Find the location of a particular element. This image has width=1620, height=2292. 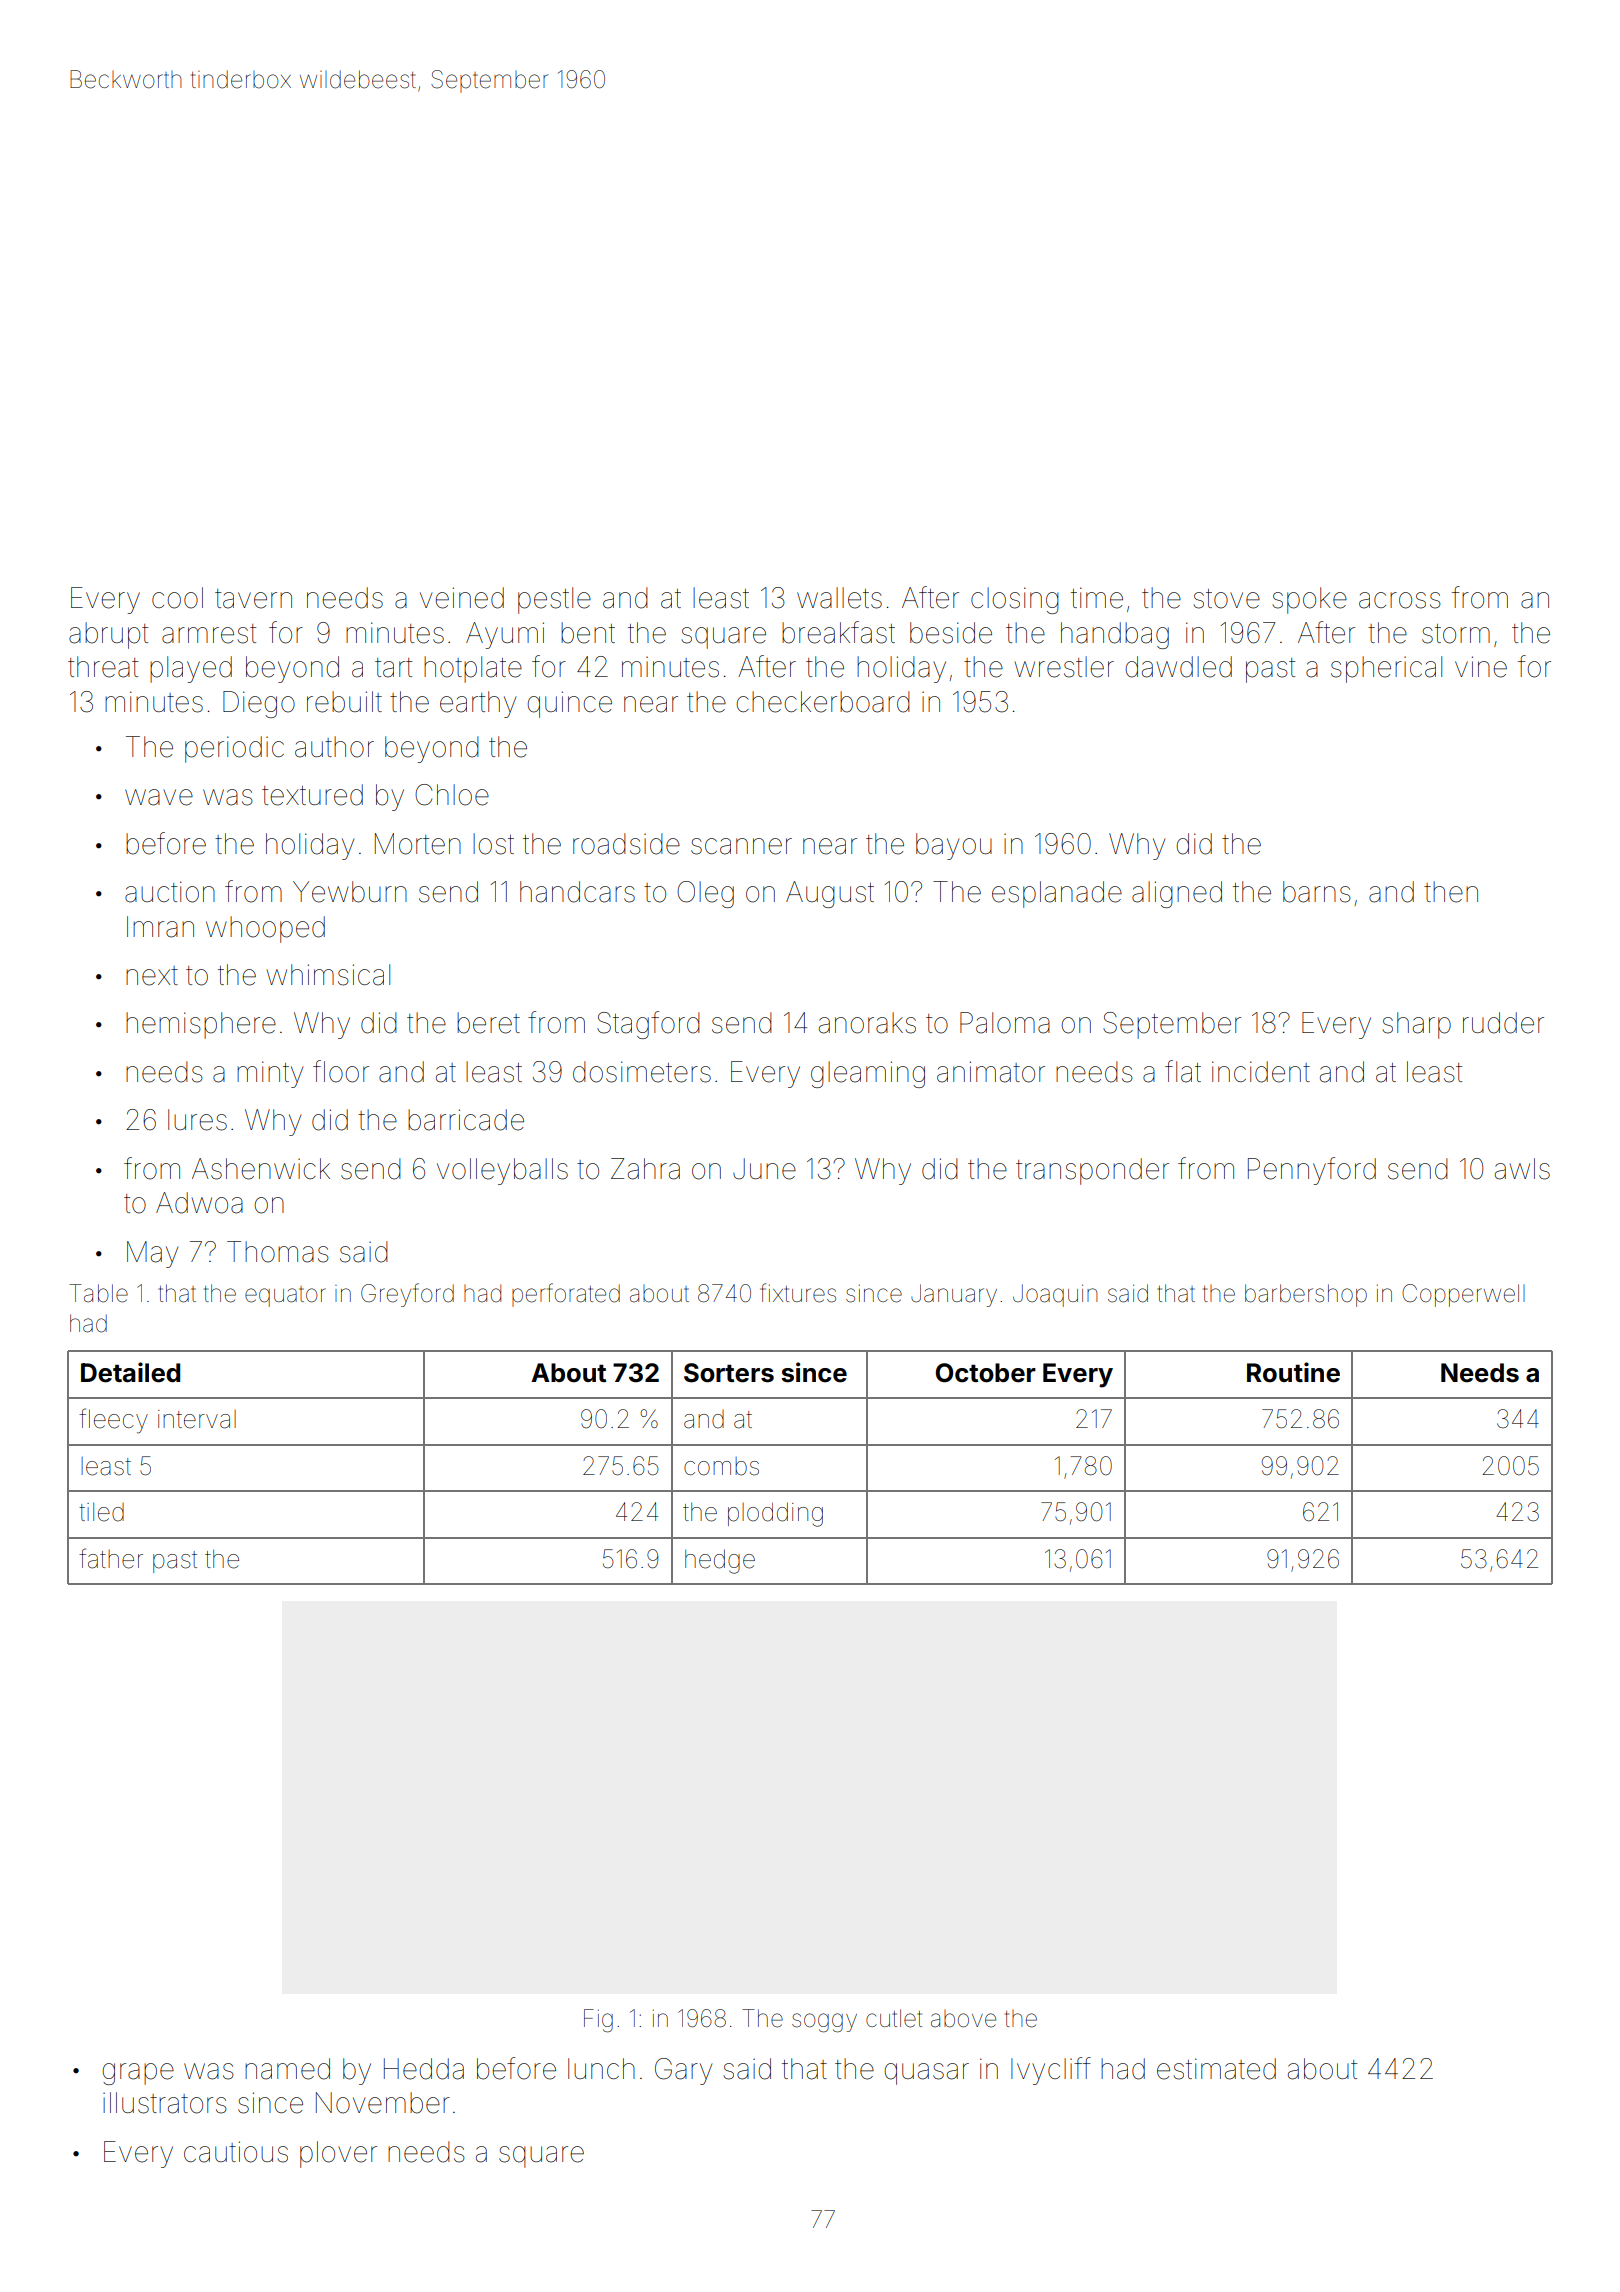

across is located at coordinates (1400, 600).
